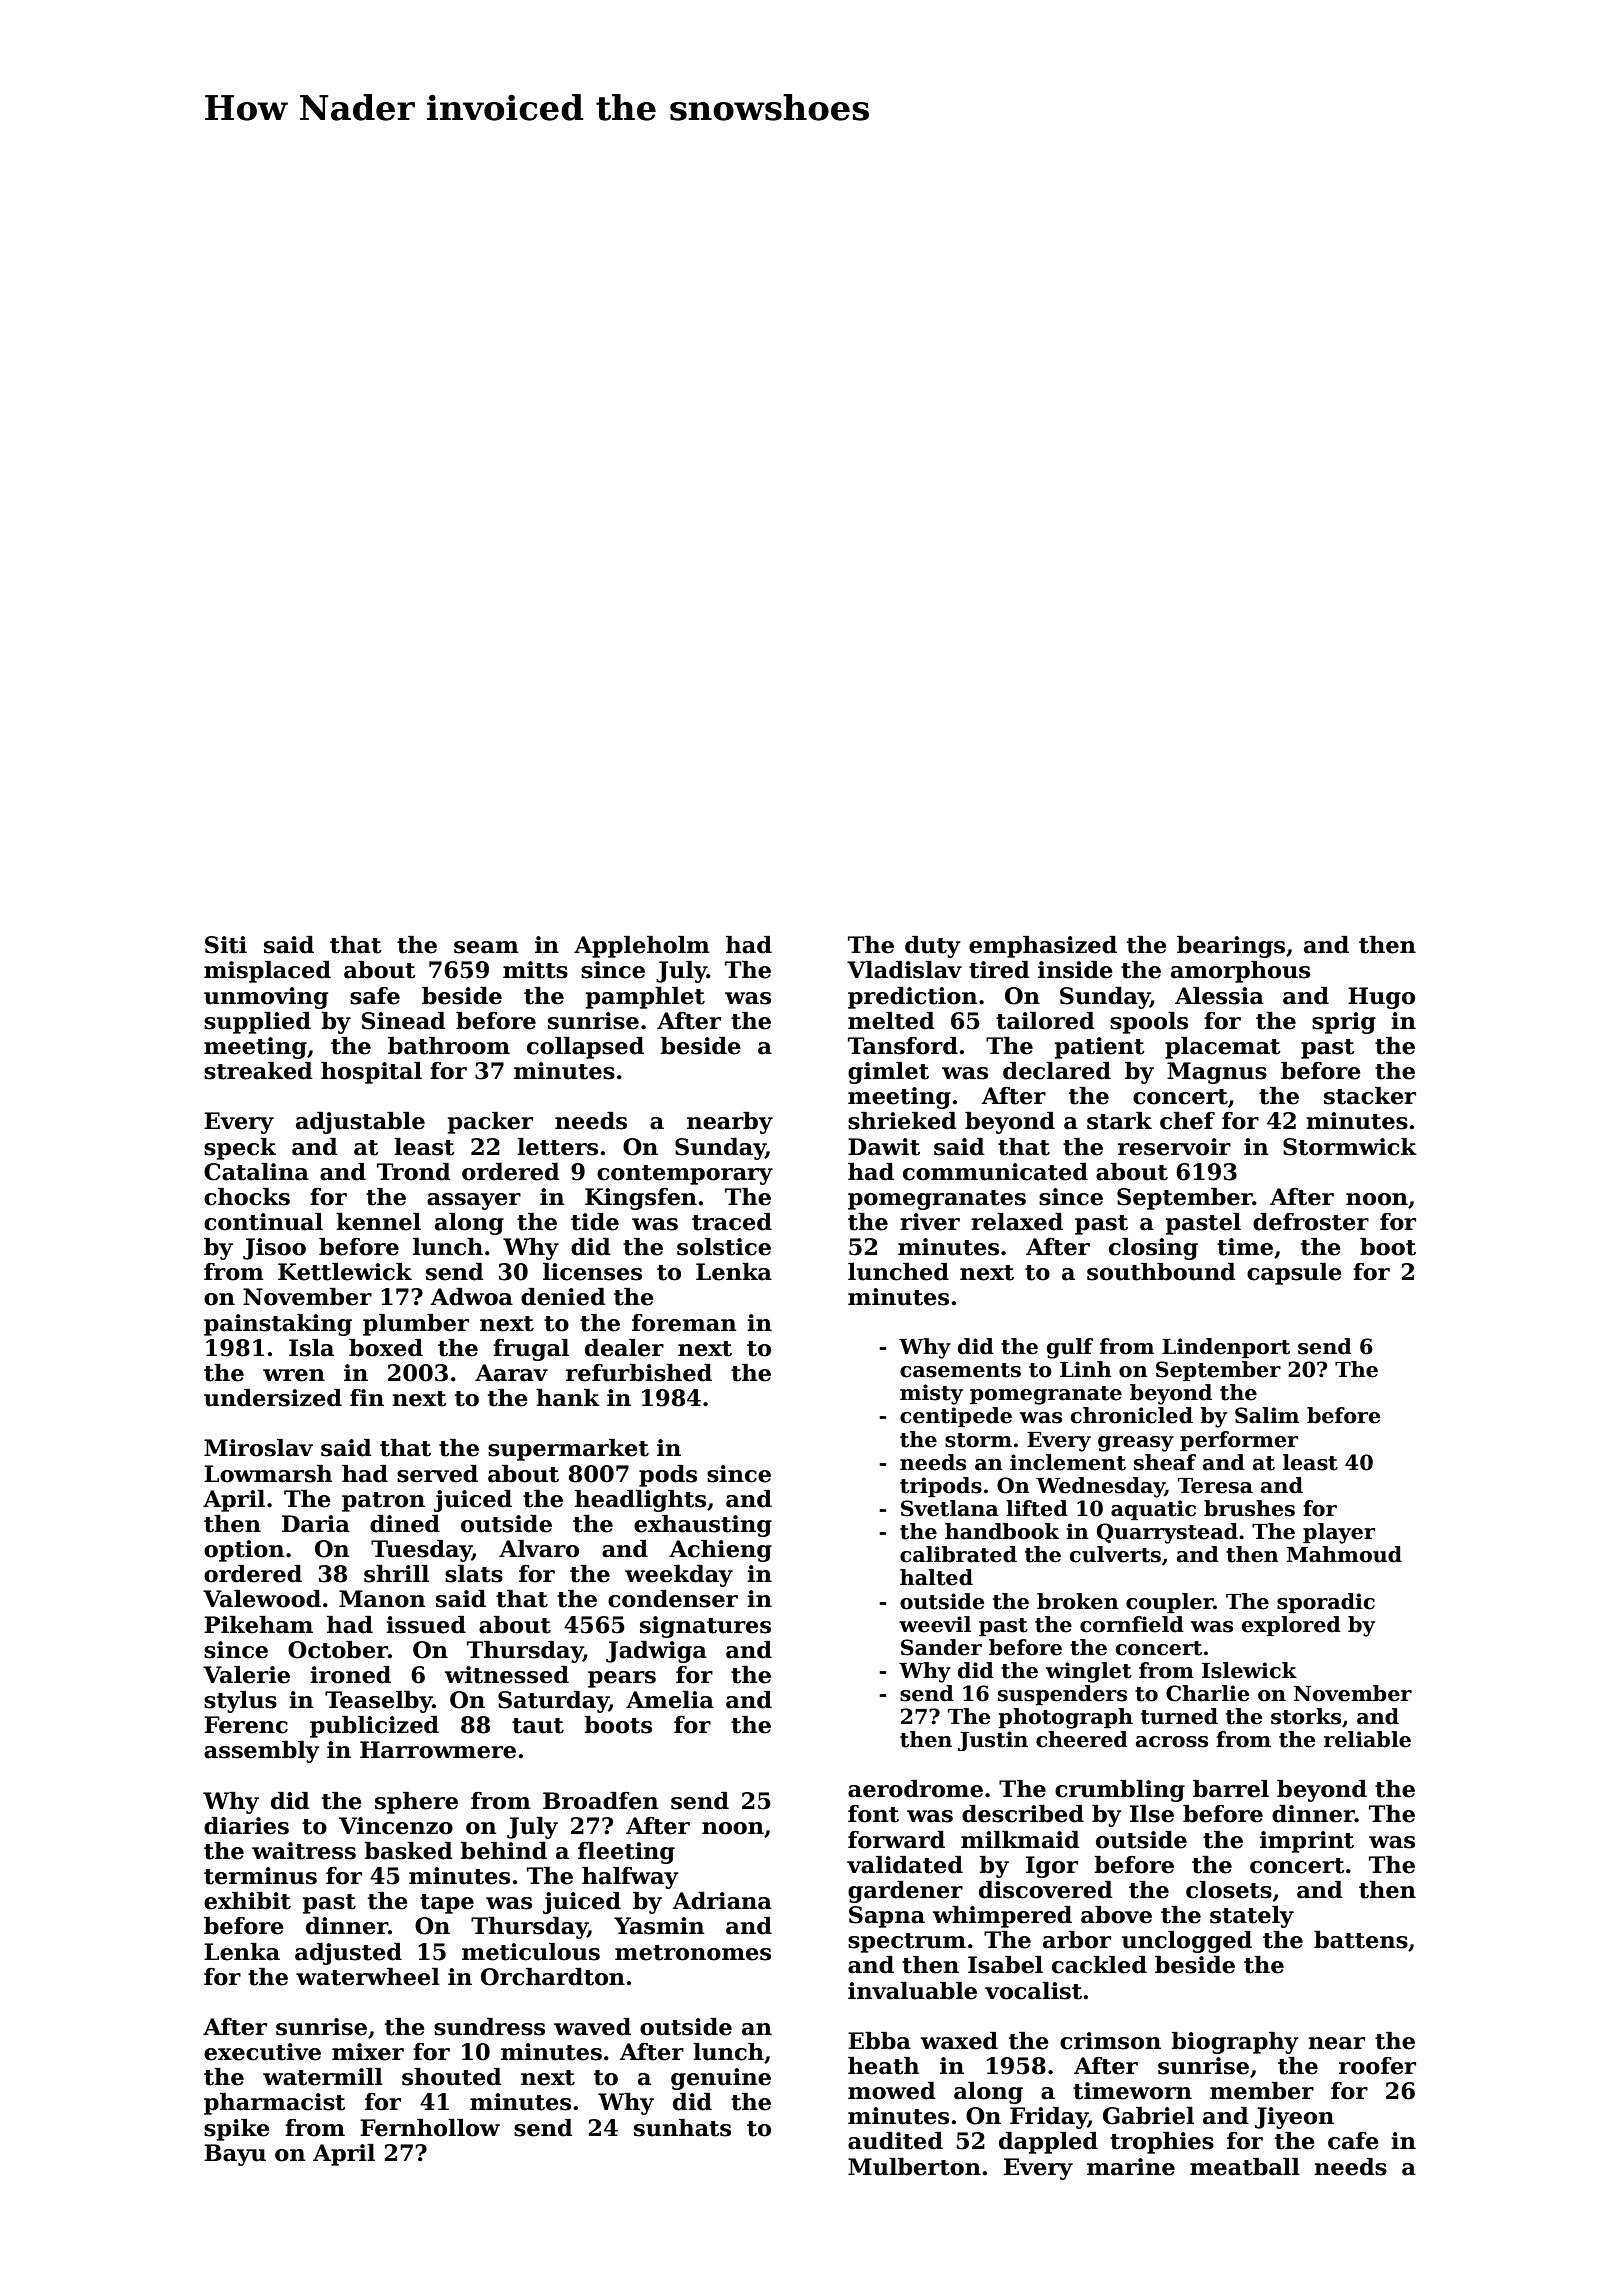 Image resolution: width=1620 pixels, height=2292 pixels. I want to click on winglet, so click(1089, 1672).
